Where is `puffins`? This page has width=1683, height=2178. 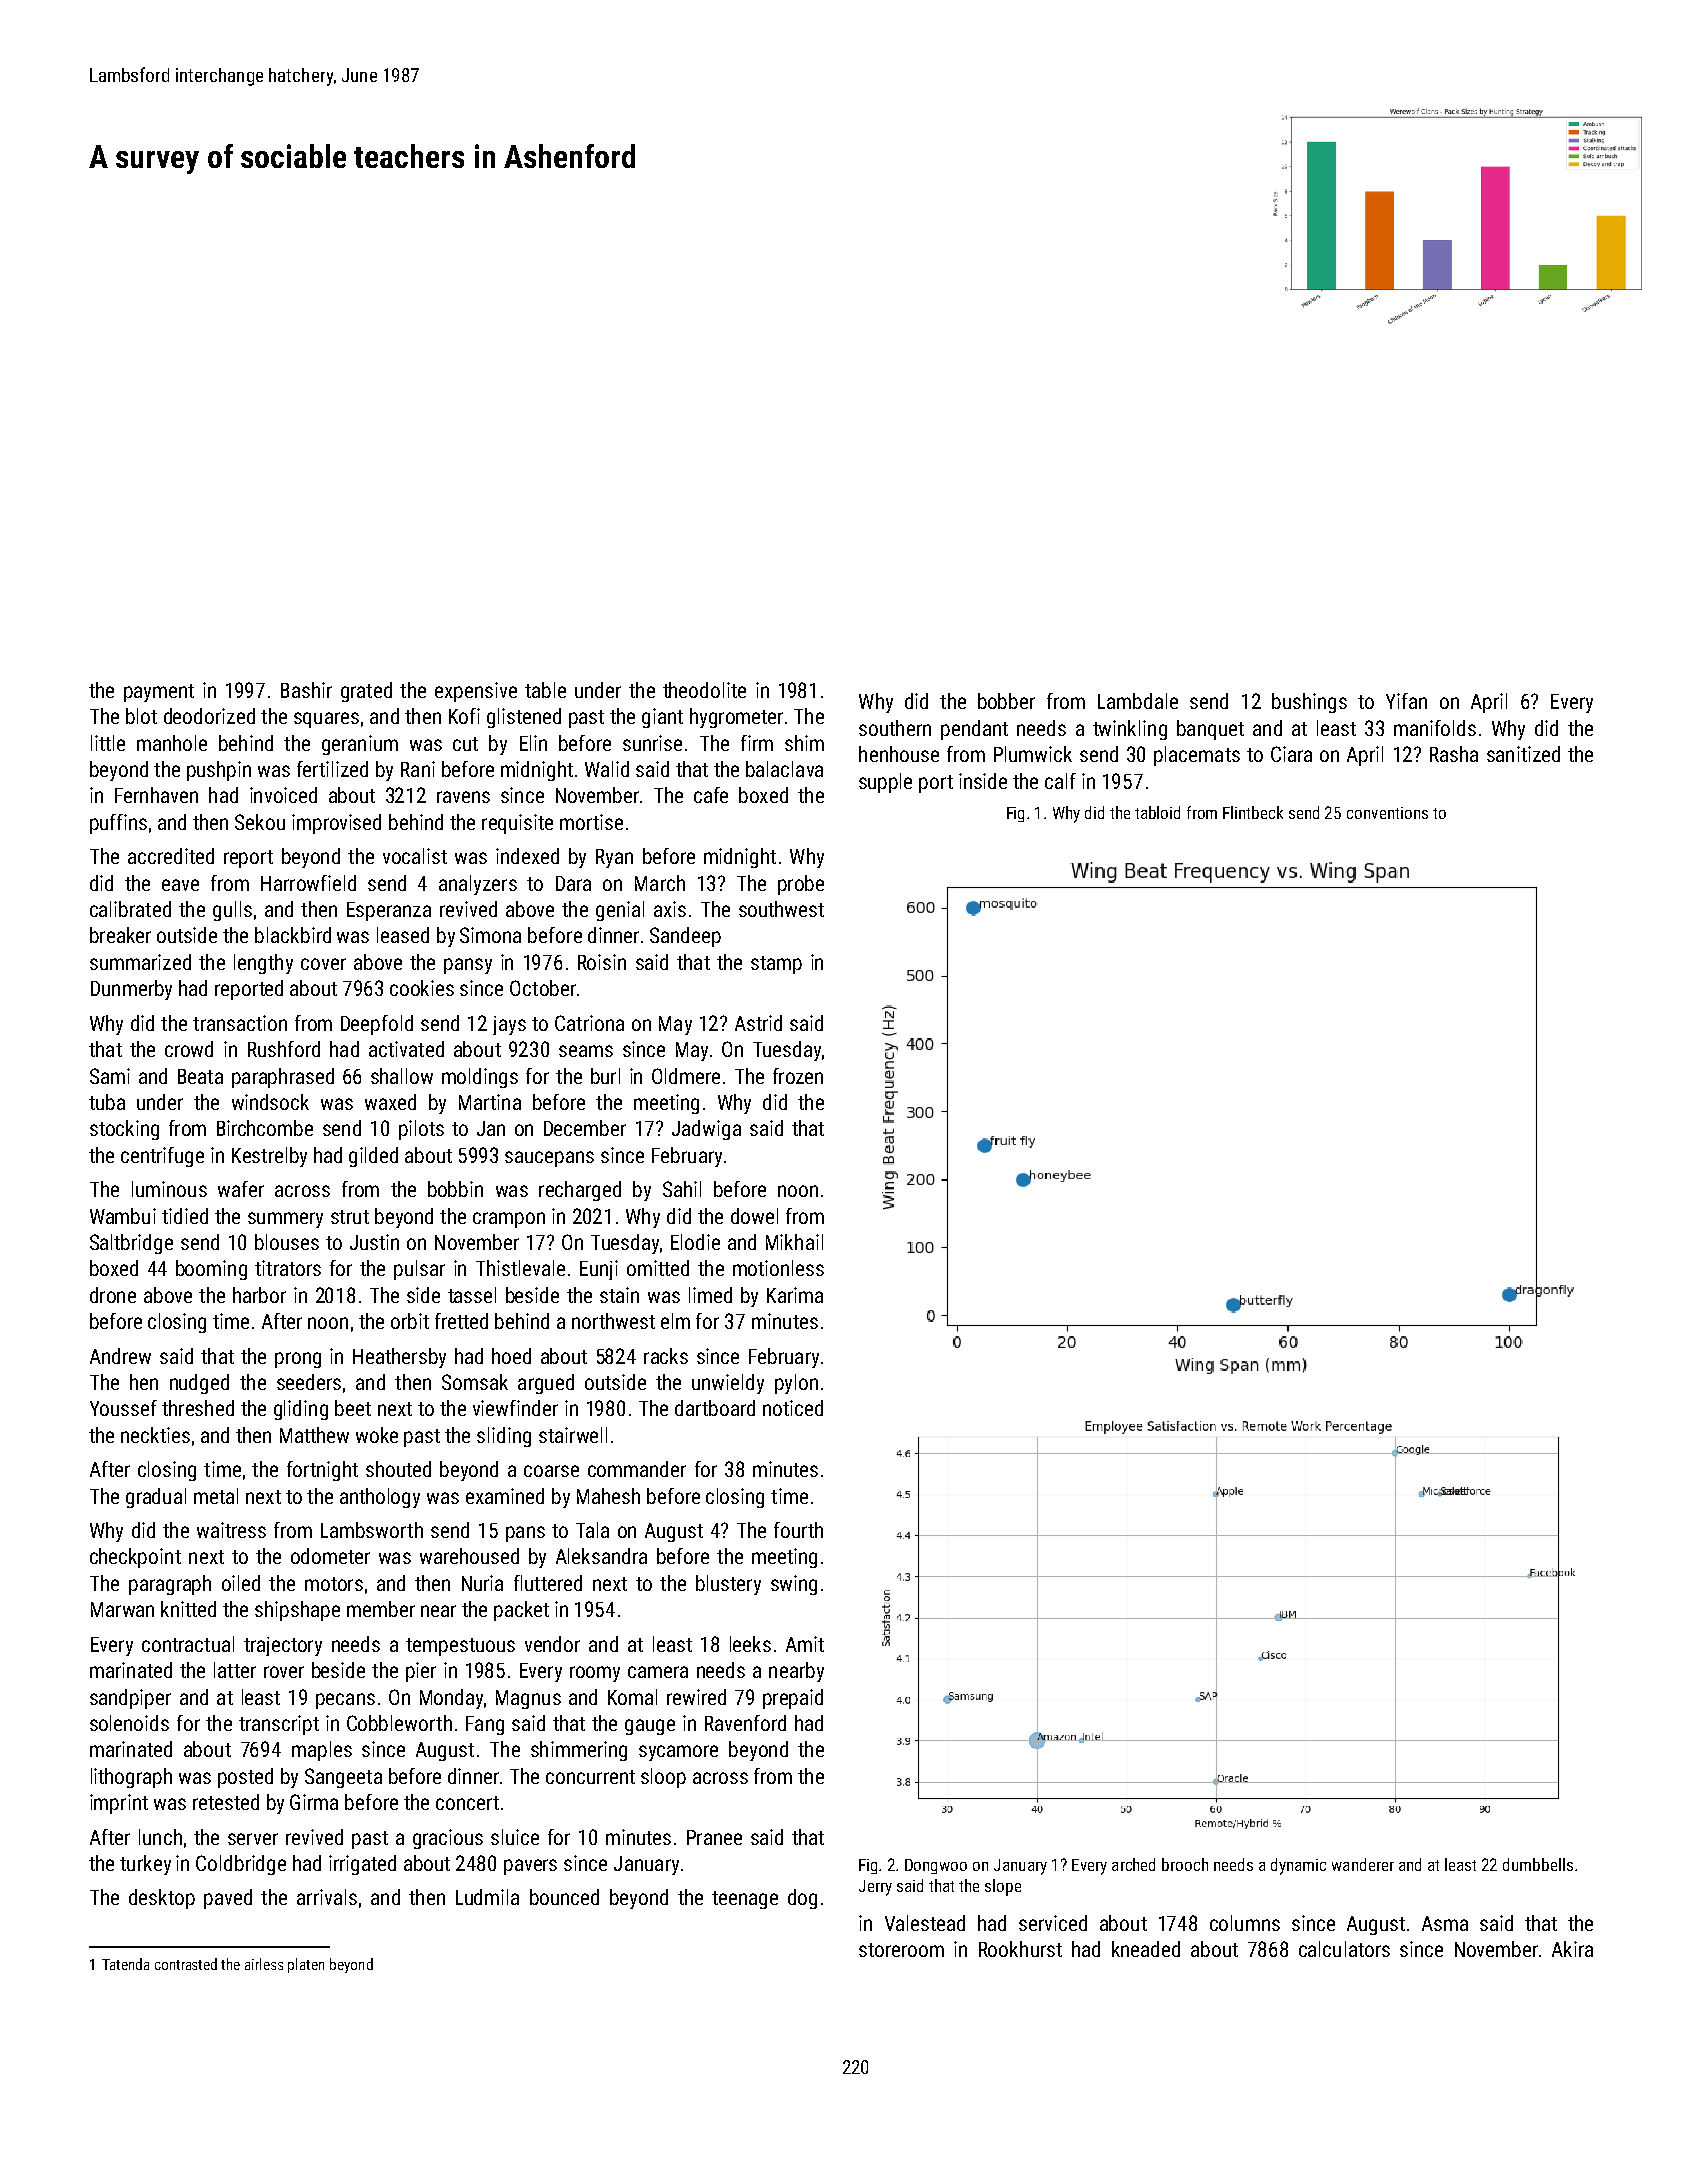
puffins is located at coordinates (118, 824).
